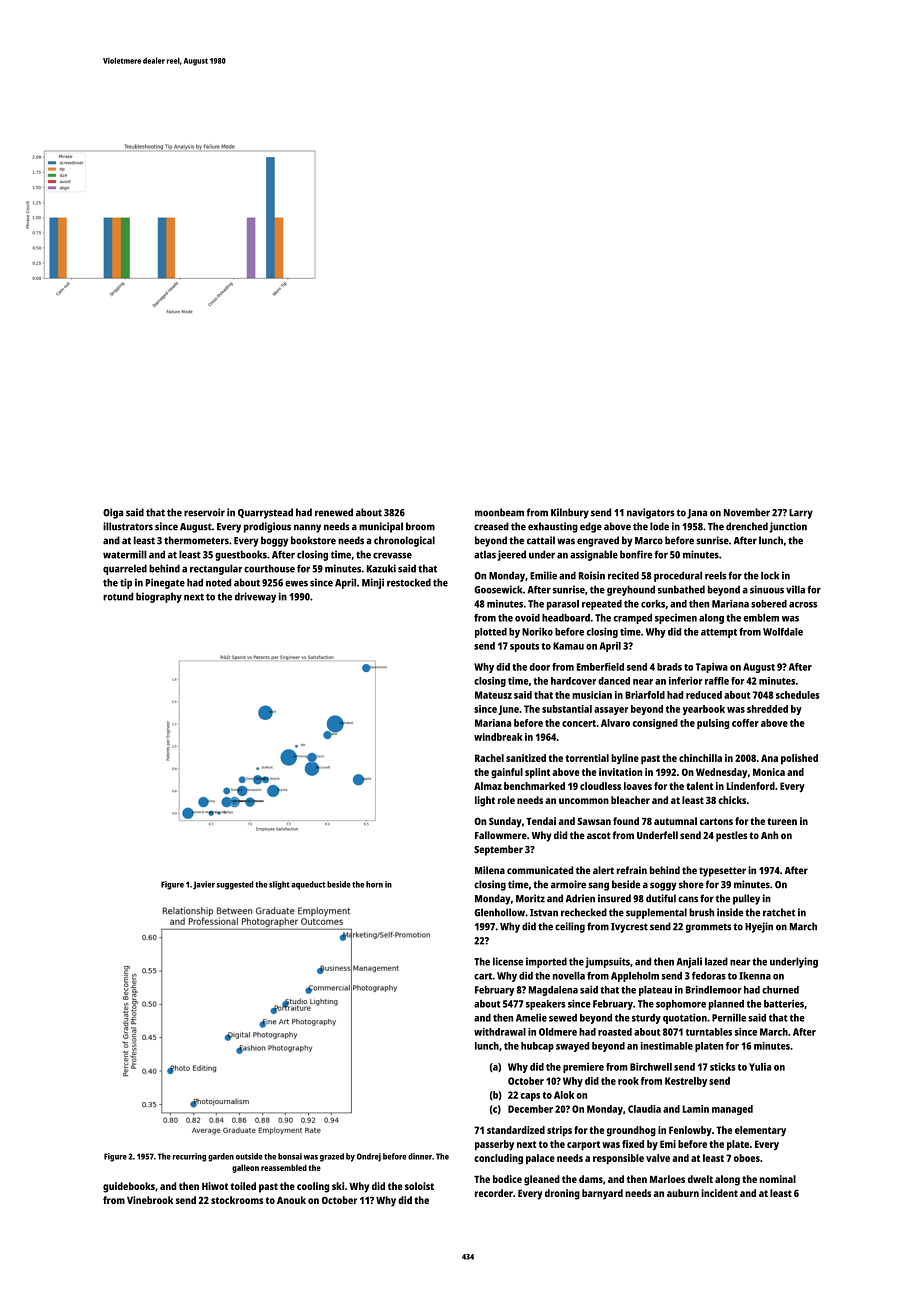 This screenshot has height=1308, width=924. I want to click on villa, so click(795, 589).
